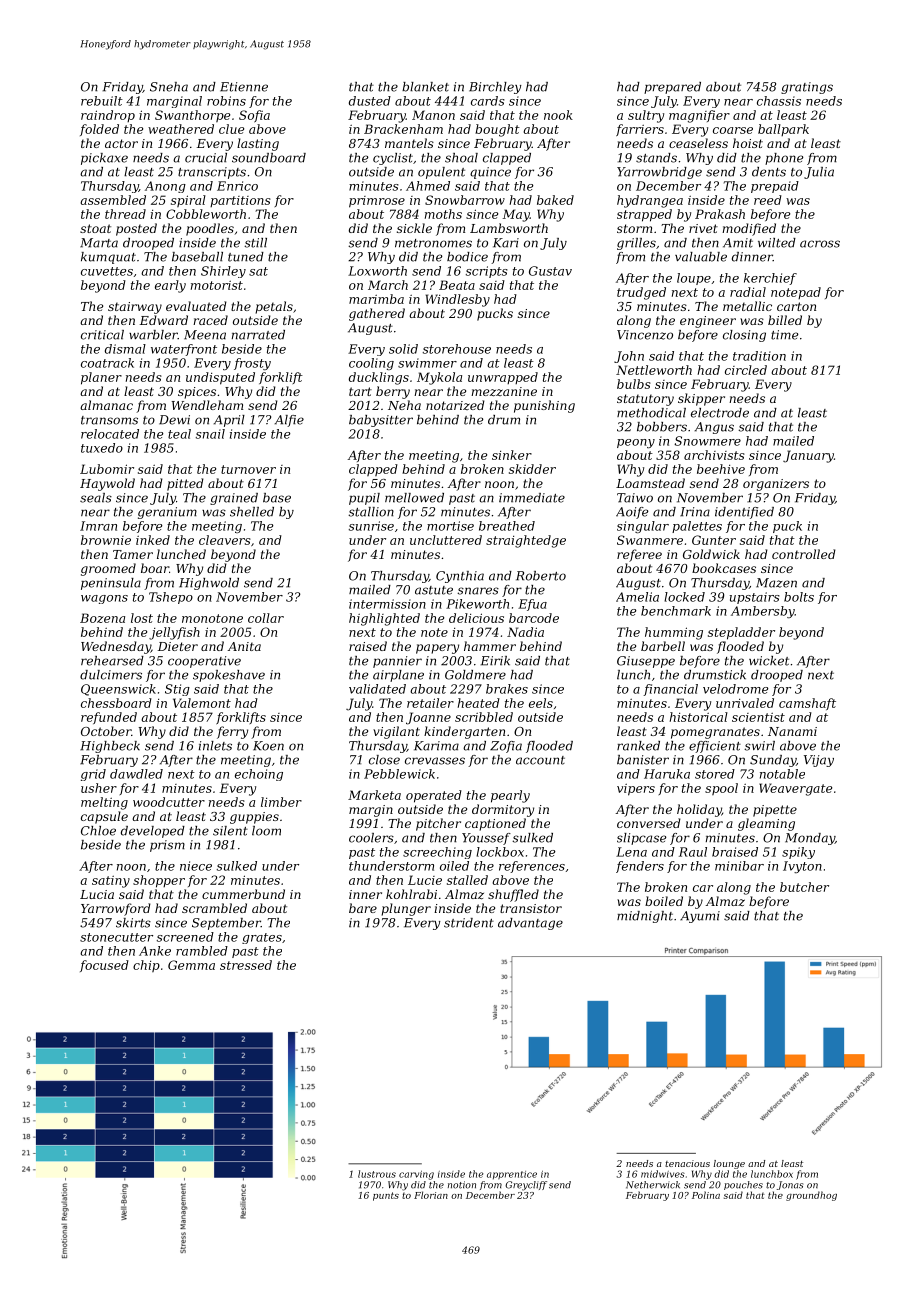 This document has height=1308, width=924. I want to click on Greycliff, so click(526, 1186).
